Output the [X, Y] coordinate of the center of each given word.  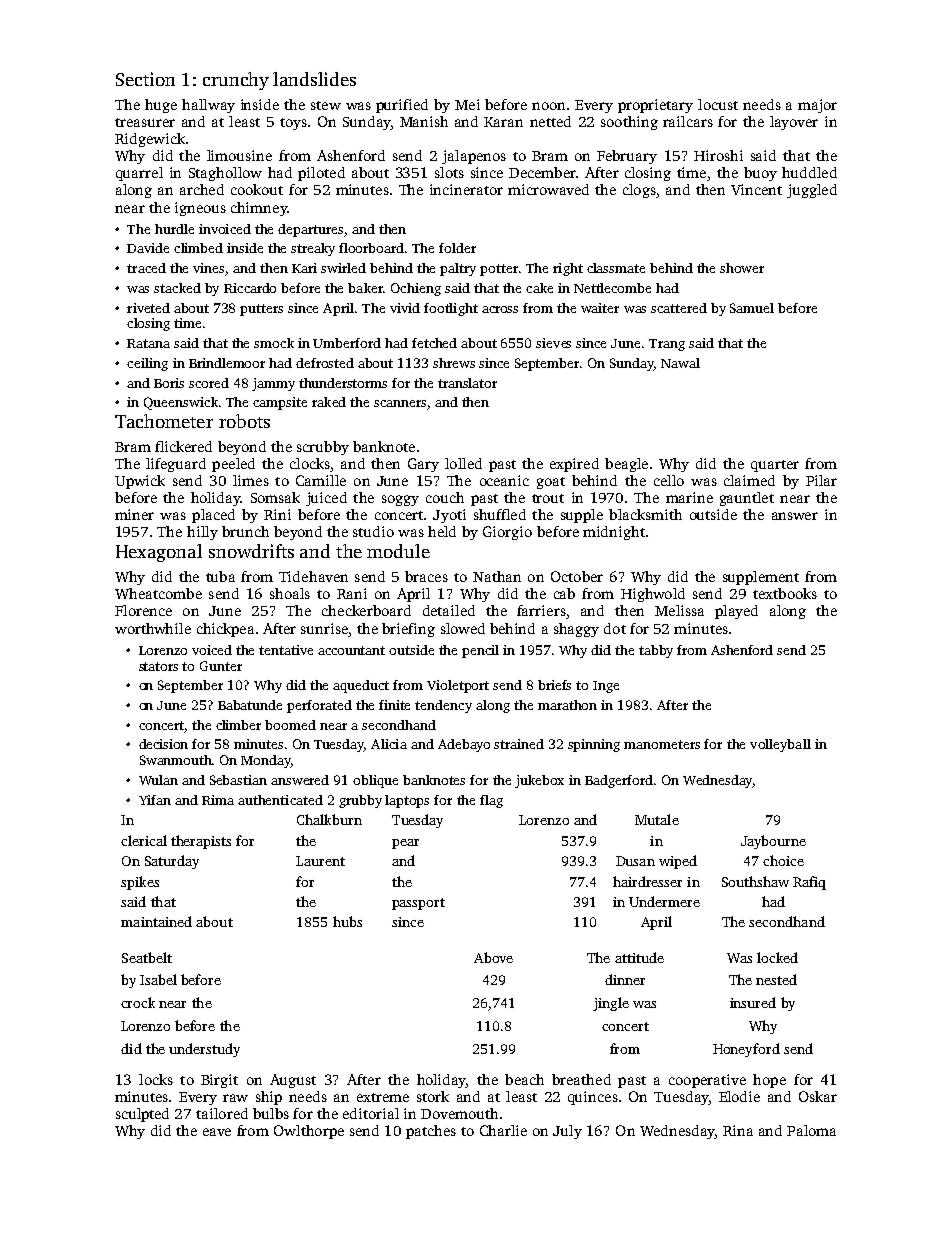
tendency [443, 706]
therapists [201, 842]
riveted [148, 308]
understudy [204, 1050]
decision [163, 744]
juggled [812, 191]
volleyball [780, 745]
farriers [541, 610]
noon [548, 106]
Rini [277, 514]
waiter [600, 308]
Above [493, 957]
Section [145, 79]
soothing [629, 123]
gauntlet [747, 499]
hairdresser [647, 881]
